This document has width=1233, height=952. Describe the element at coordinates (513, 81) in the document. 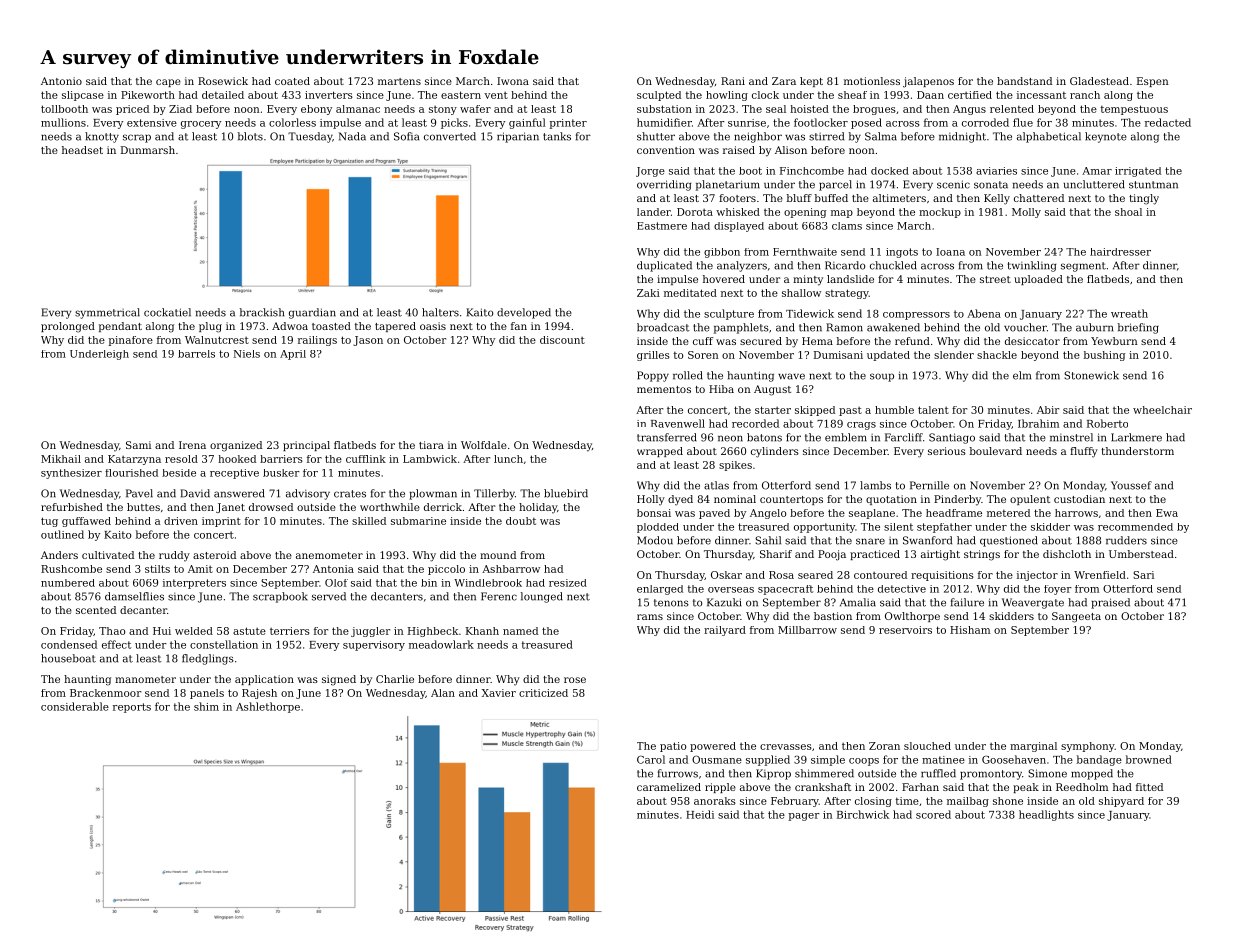

I see `Iwona` at that location.
